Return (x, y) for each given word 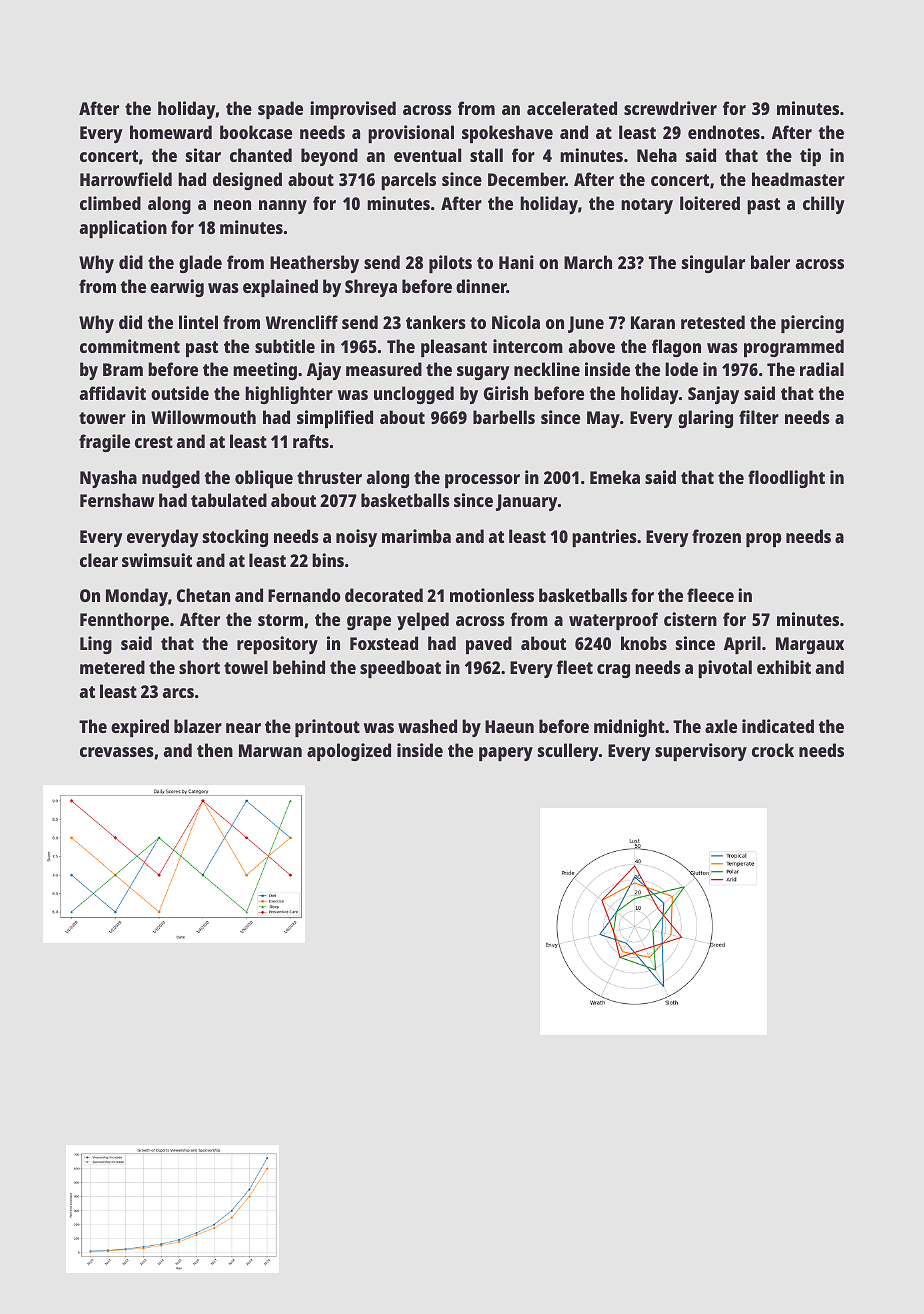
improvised (353, 110)
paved (489, 645)
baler (770, 262)
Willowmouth (203, 417)
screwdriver (670, 108)
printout (327, 728)
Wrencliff (302, 322)
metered (112, 667)
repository (277, 645)
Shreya (371, 288)
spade (280, 110)
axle (721, 726)
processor (482, 481)
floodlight (786, 479)
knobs (644, 643)
